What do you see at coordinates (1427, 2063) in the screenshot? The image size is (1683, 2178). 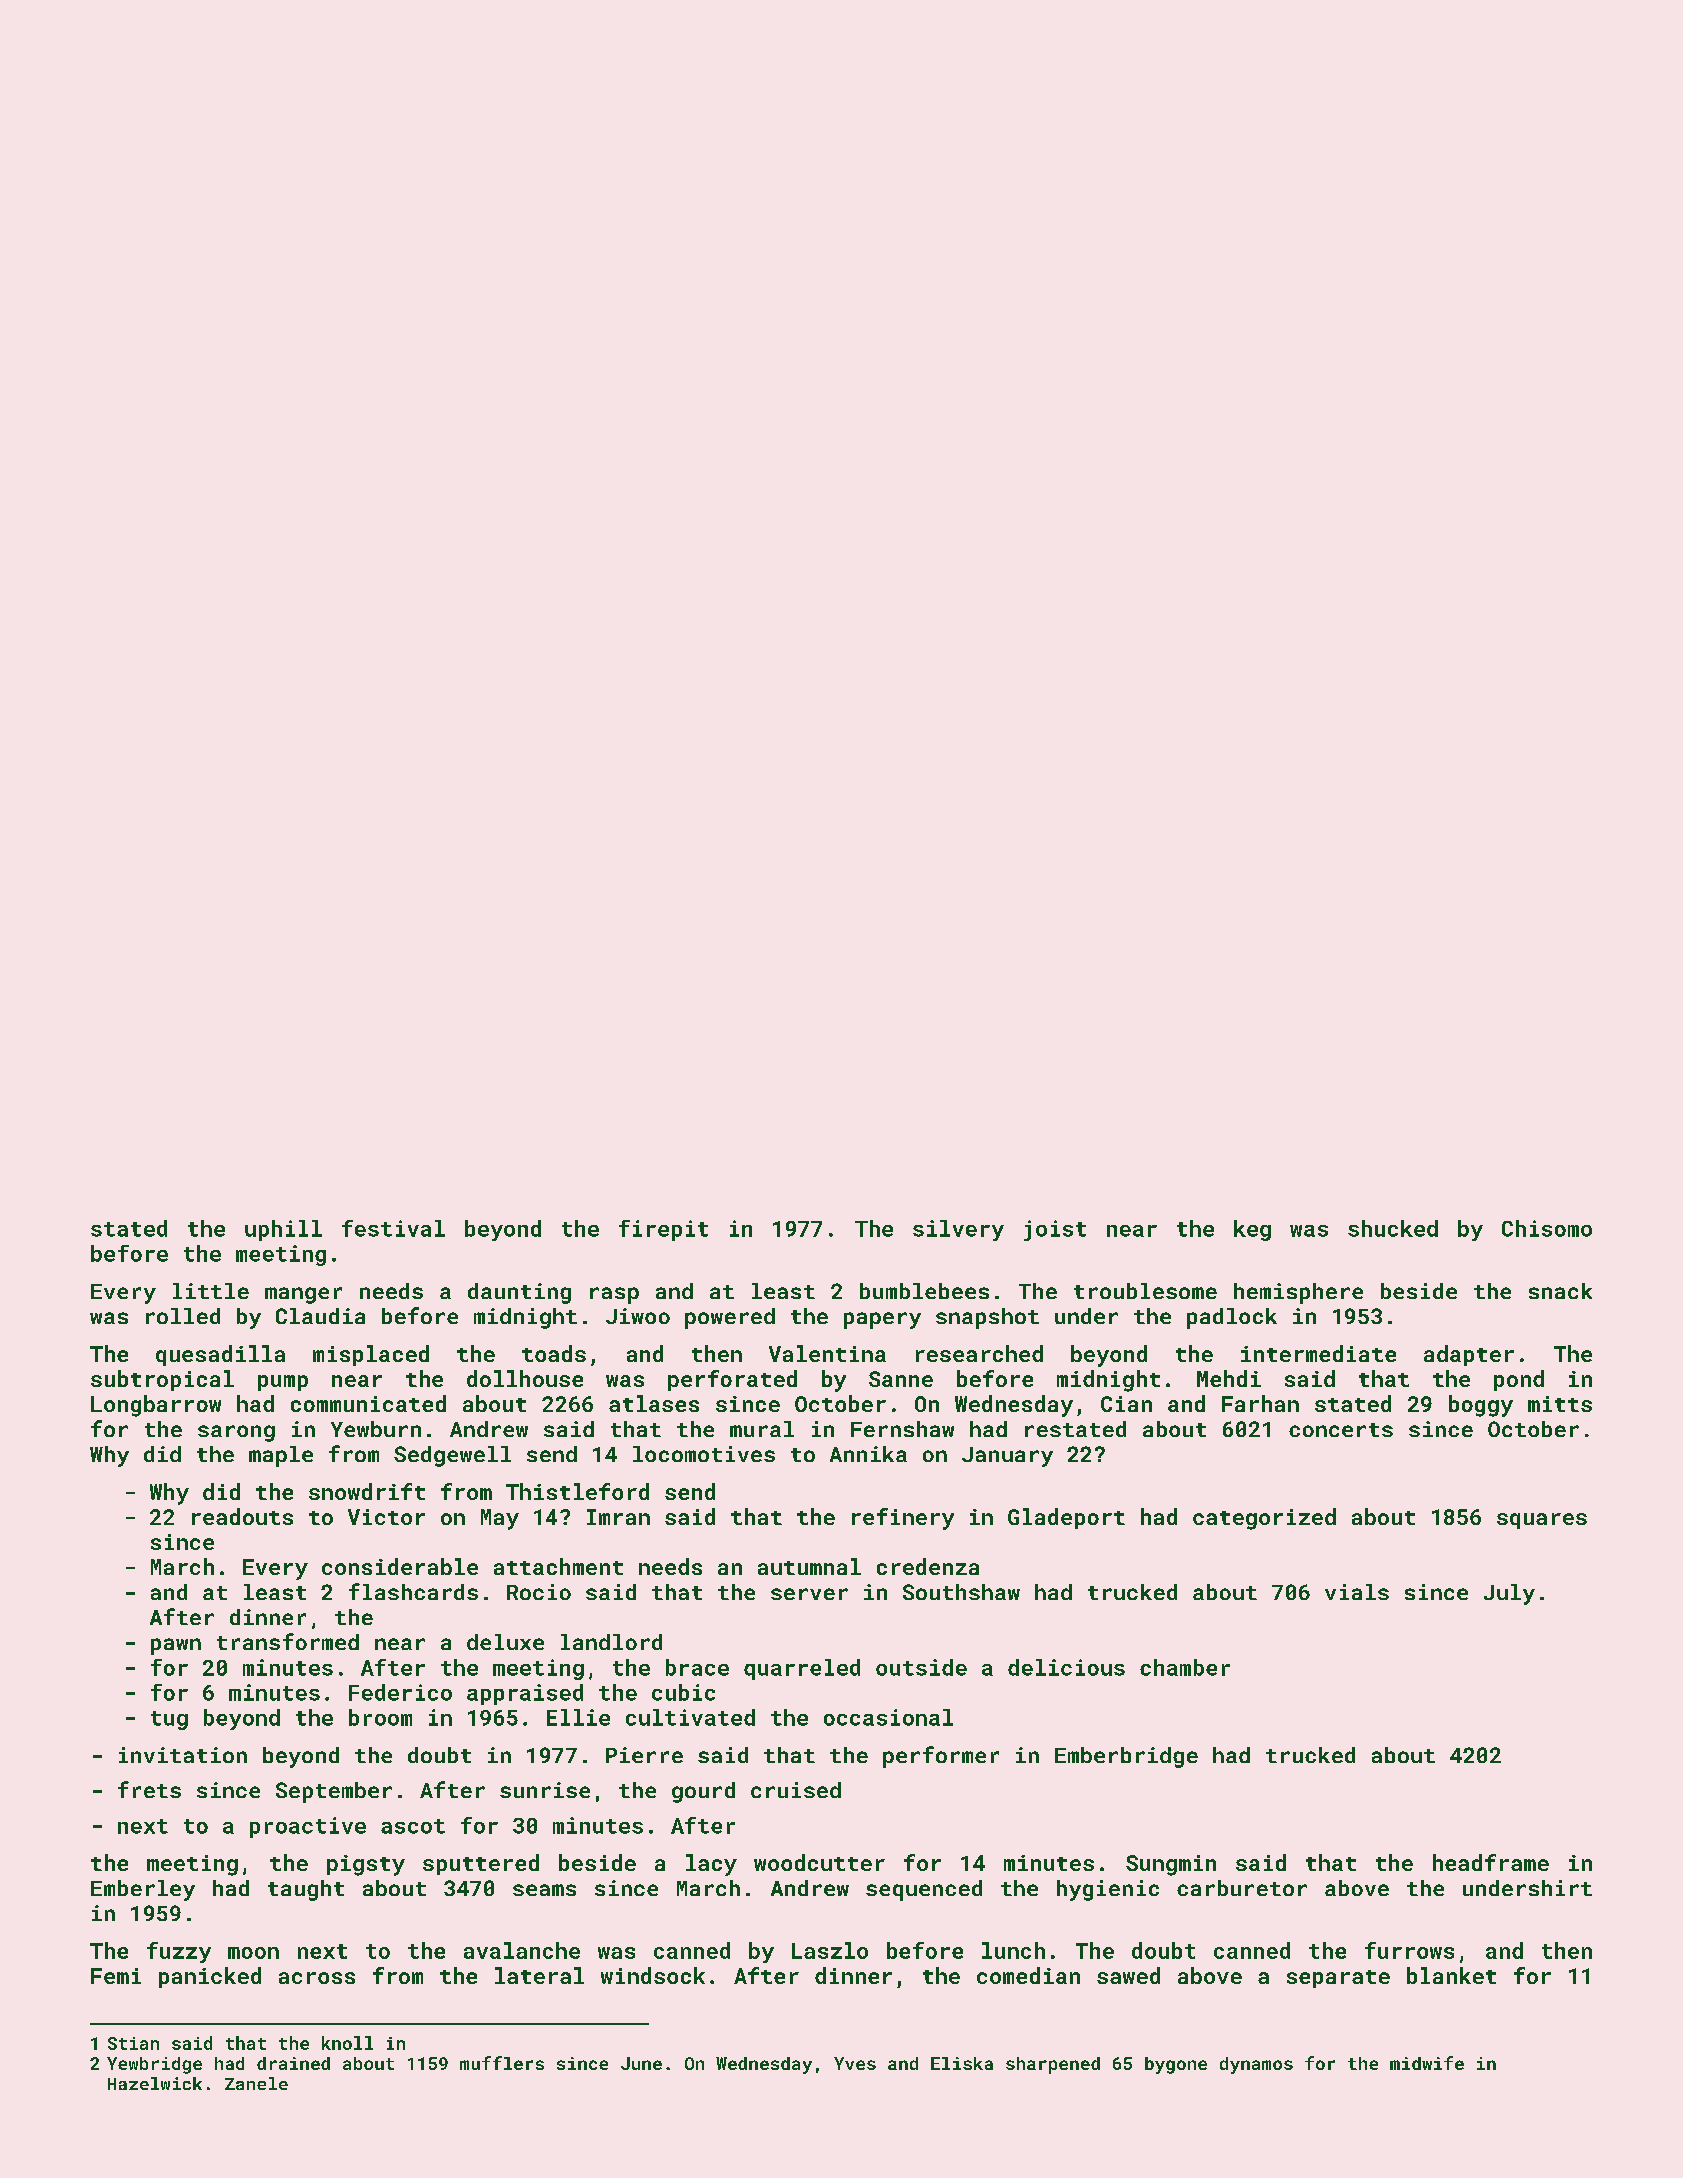 I see `midwife` at bounding box center [1427, 2063].
